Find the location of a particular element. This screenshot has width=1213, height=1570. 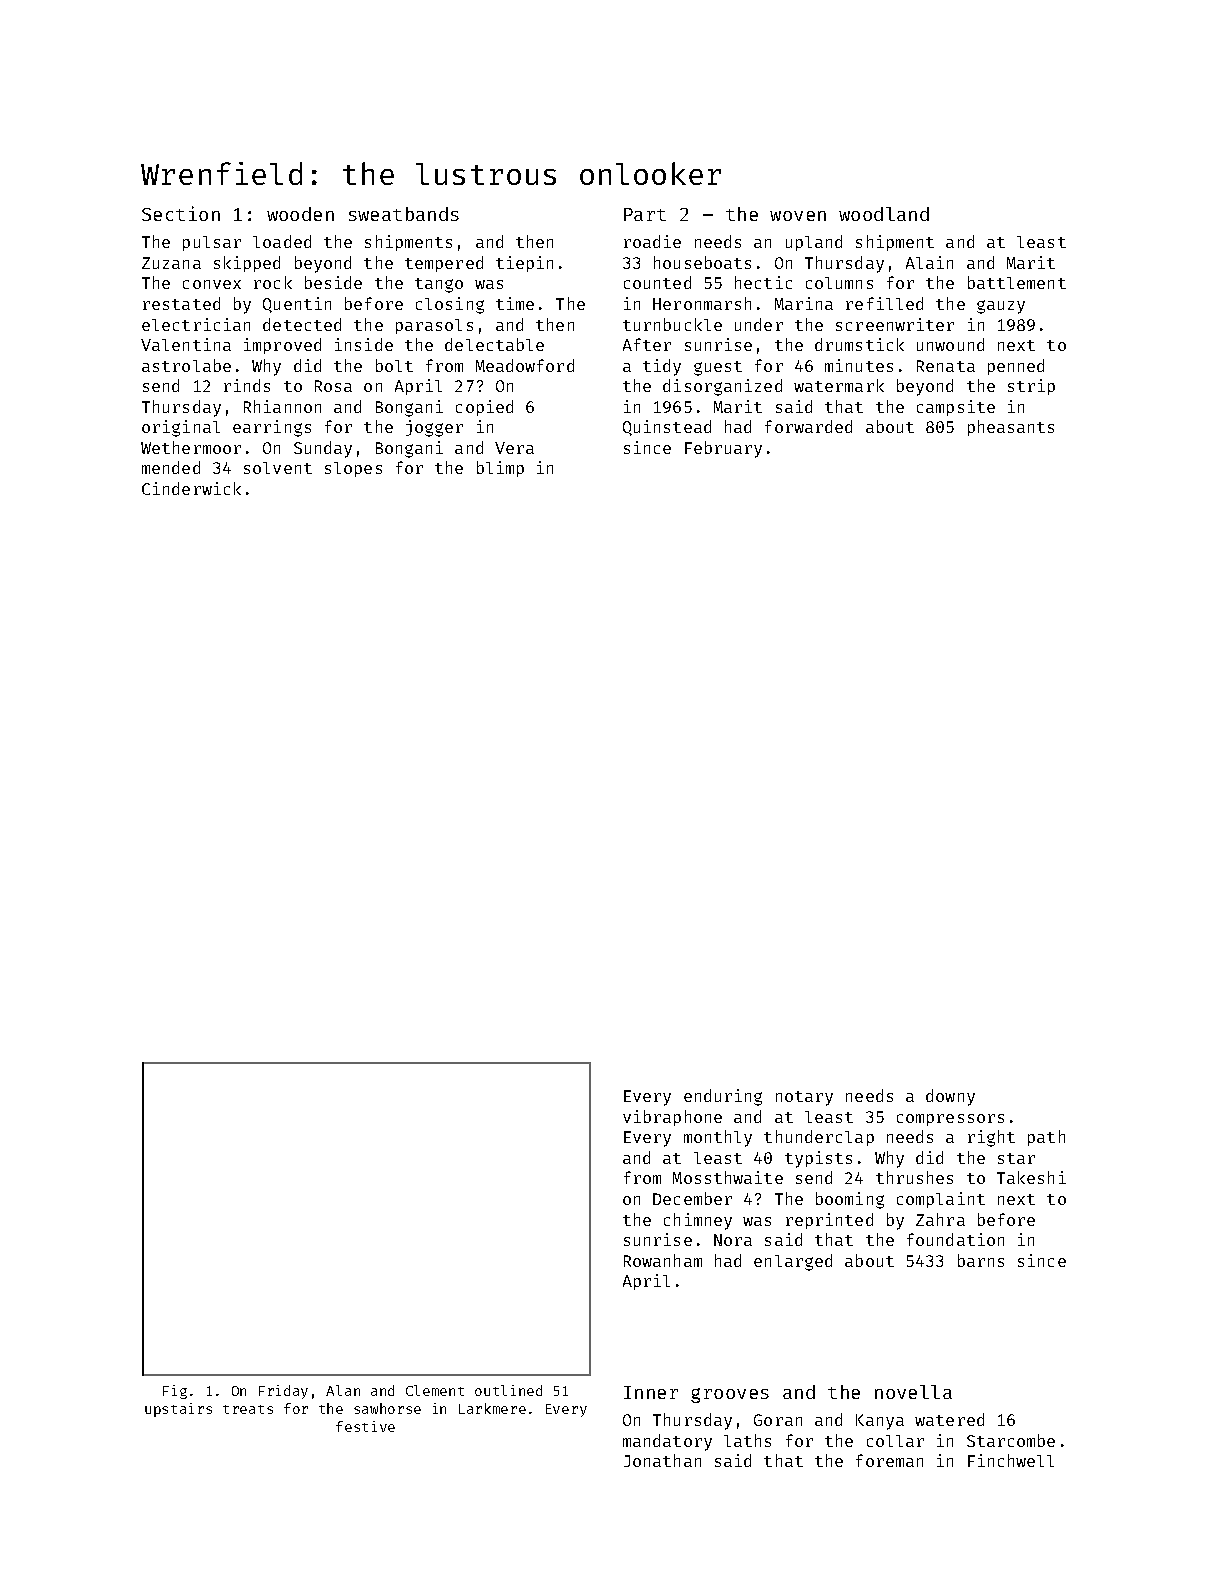

upstairs is located at coordinates (178, 1410).
